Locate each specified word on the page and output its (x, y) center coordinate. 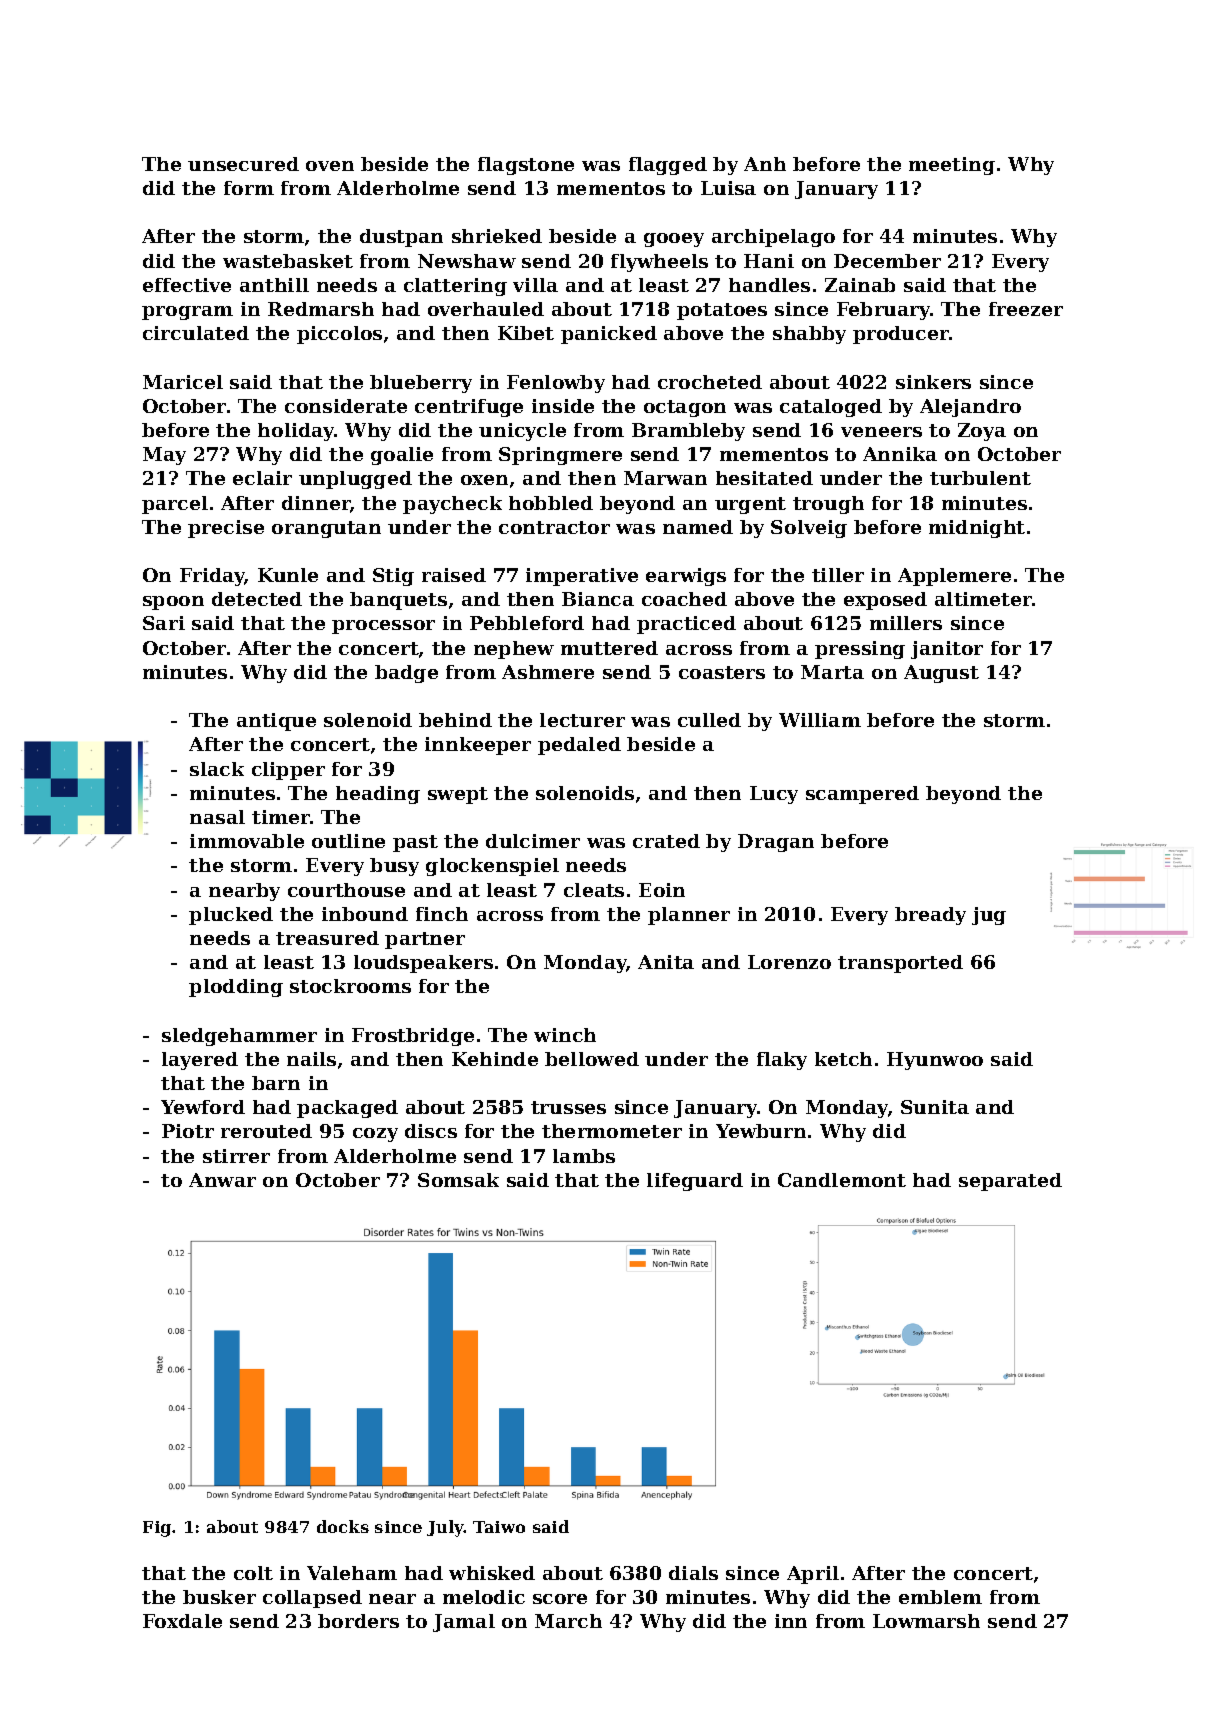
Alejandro (970, 408)
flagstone (526, 166)
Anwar (222, 1180)
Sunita (935, 1107)
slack (217, 769)
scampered (862, 795)
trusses (568, 1107)
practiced (686, 625)
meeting (952, 166)
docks (343, 1526)
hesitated (764, 478)
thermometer (612, 1131)
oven (330, 166)
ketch (843, 1059)
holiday (296, 432)
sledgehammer (239, 1037)
